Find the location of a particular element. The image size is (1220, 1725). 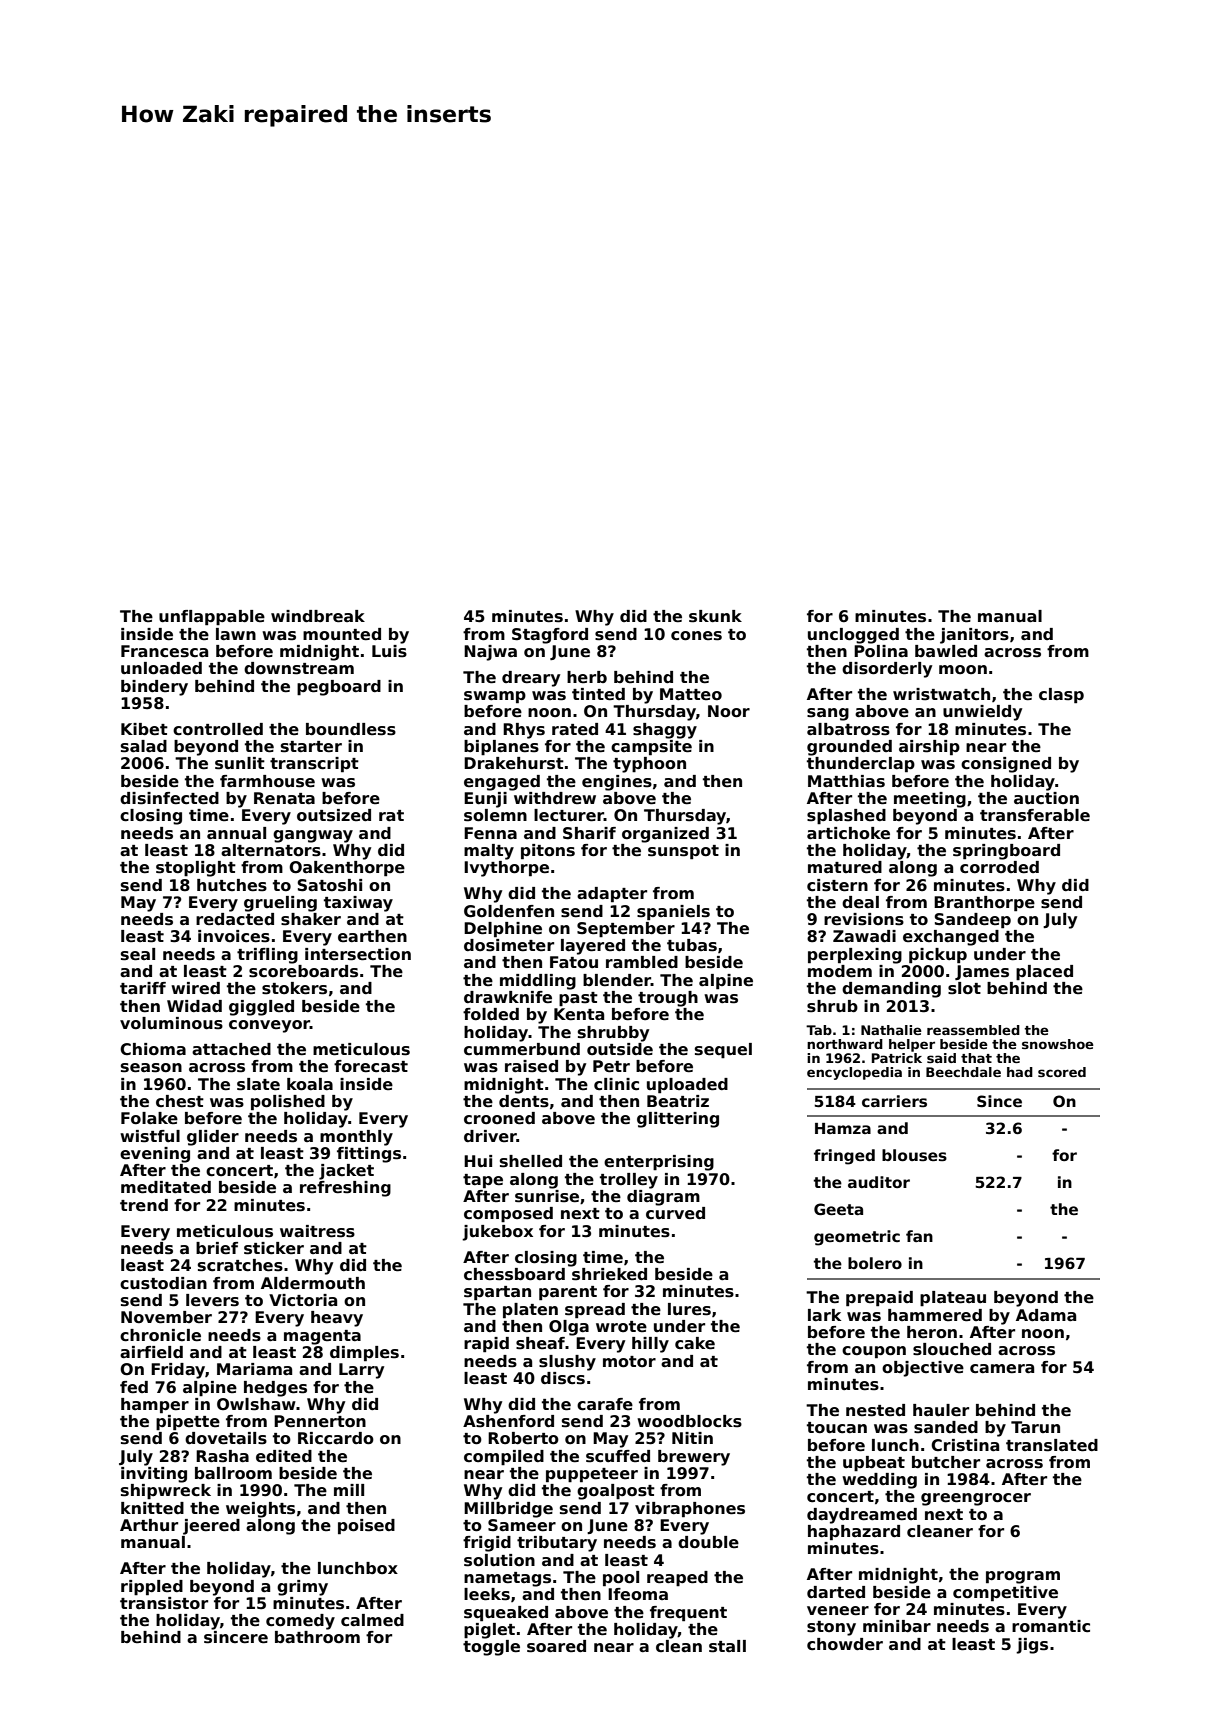

splashed is located at coordinates (846, 816).
